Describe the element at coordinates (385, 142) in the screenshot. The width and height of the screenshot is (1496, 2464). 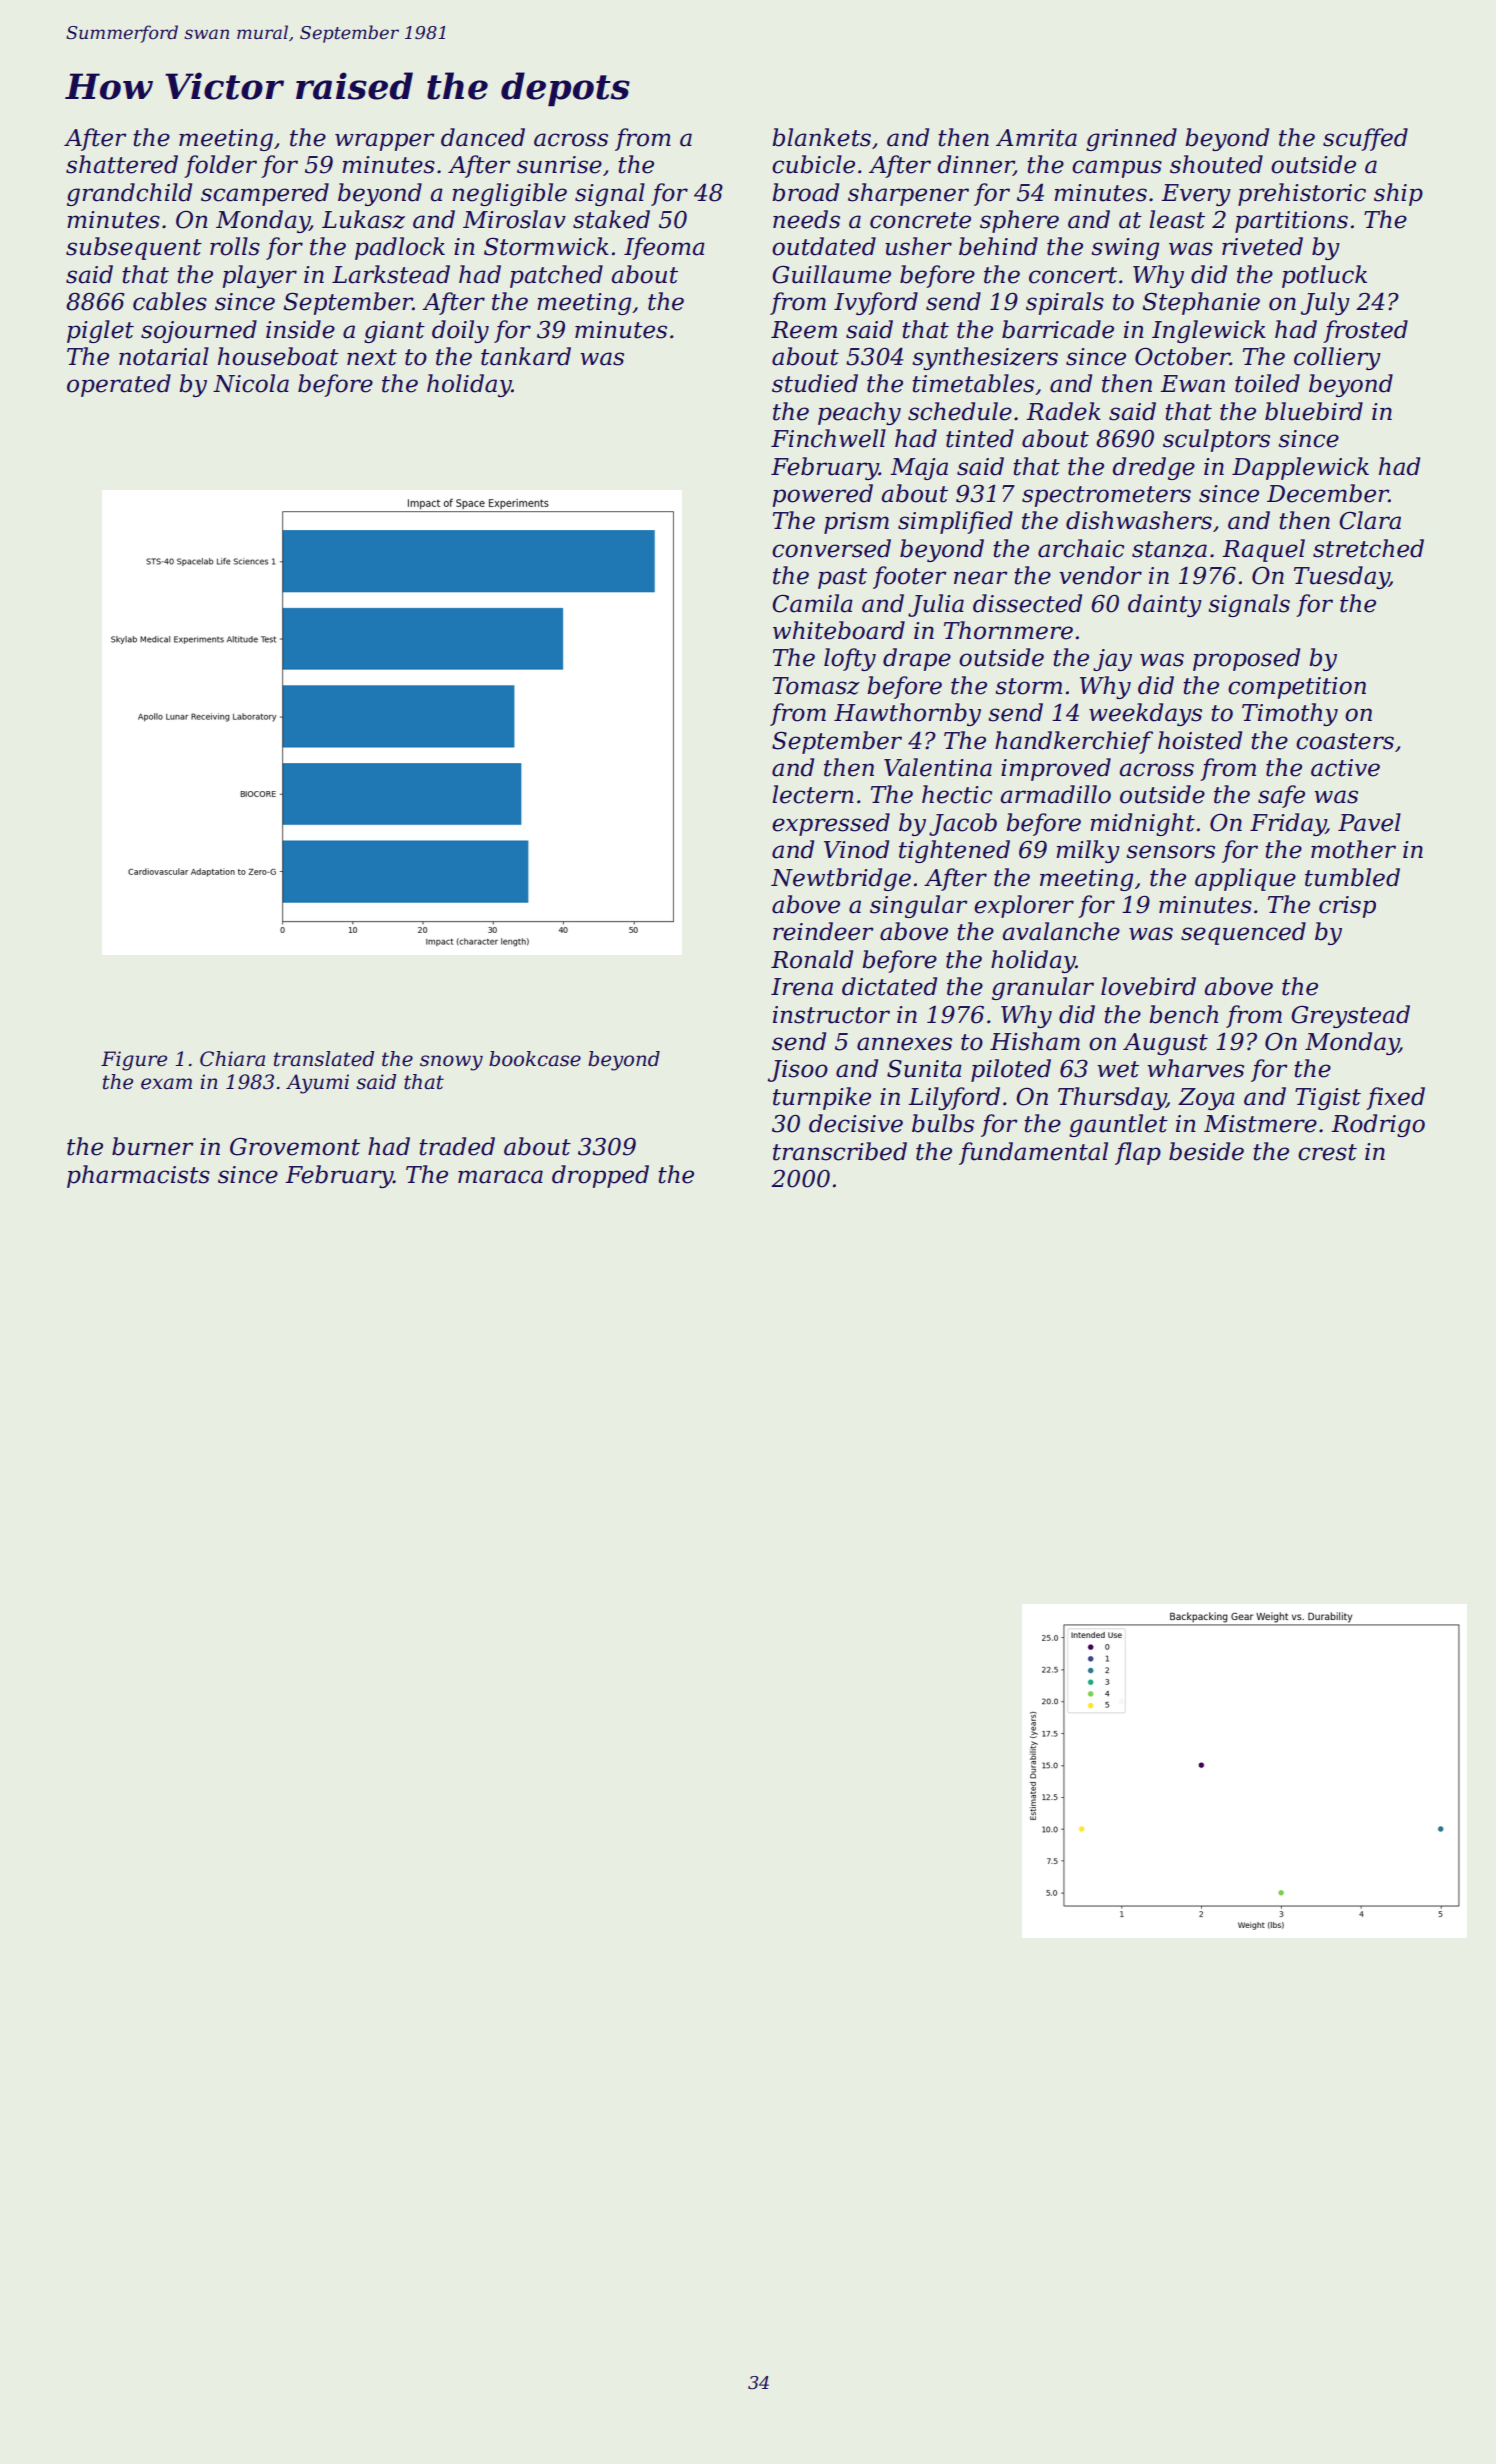
I see `wrapper` at that location.
